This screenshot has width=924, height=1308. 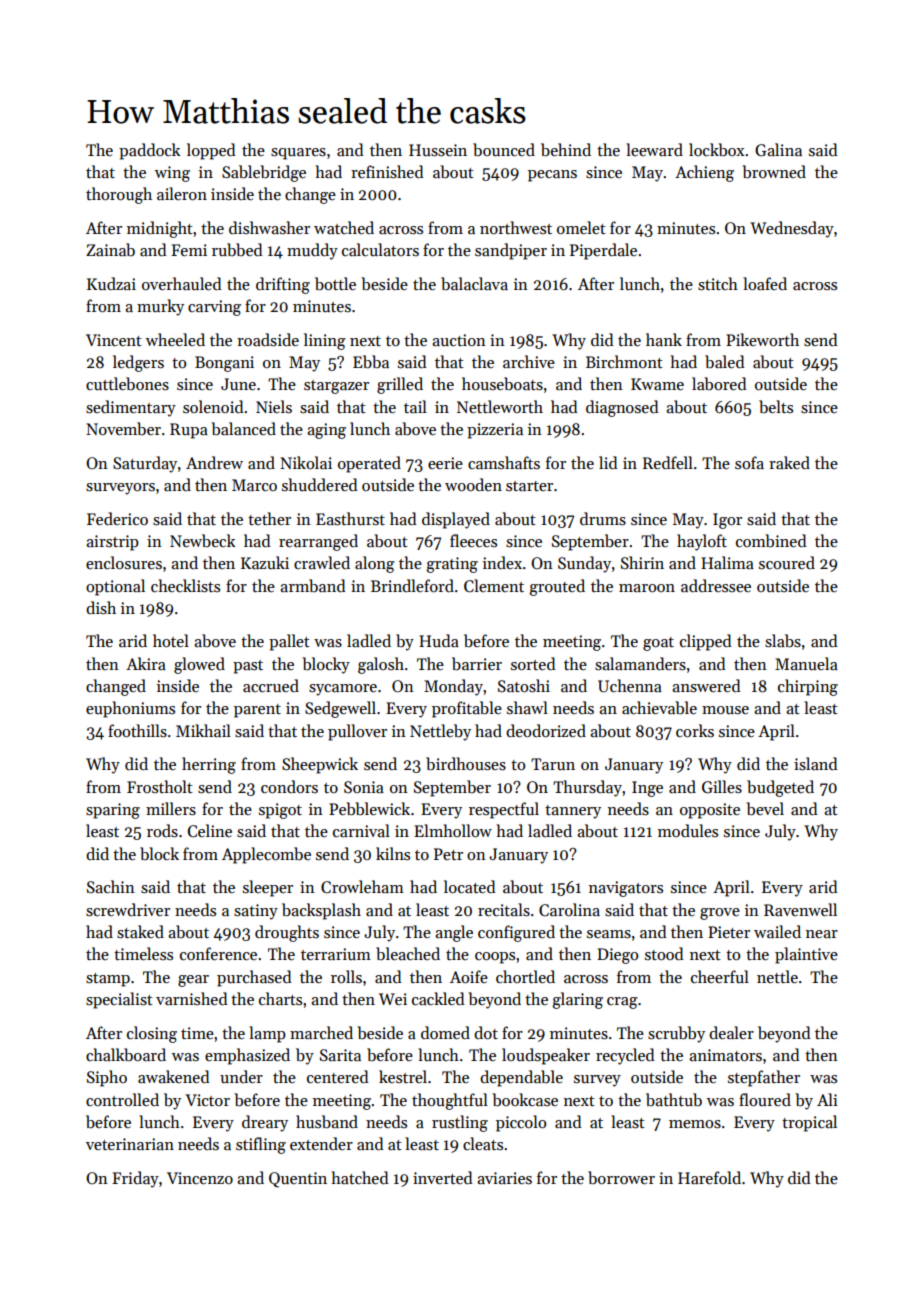 What do you see at coordinates (502, 384) in the screenshot?
I see `houseboats` at bounding box center [502, 384].
